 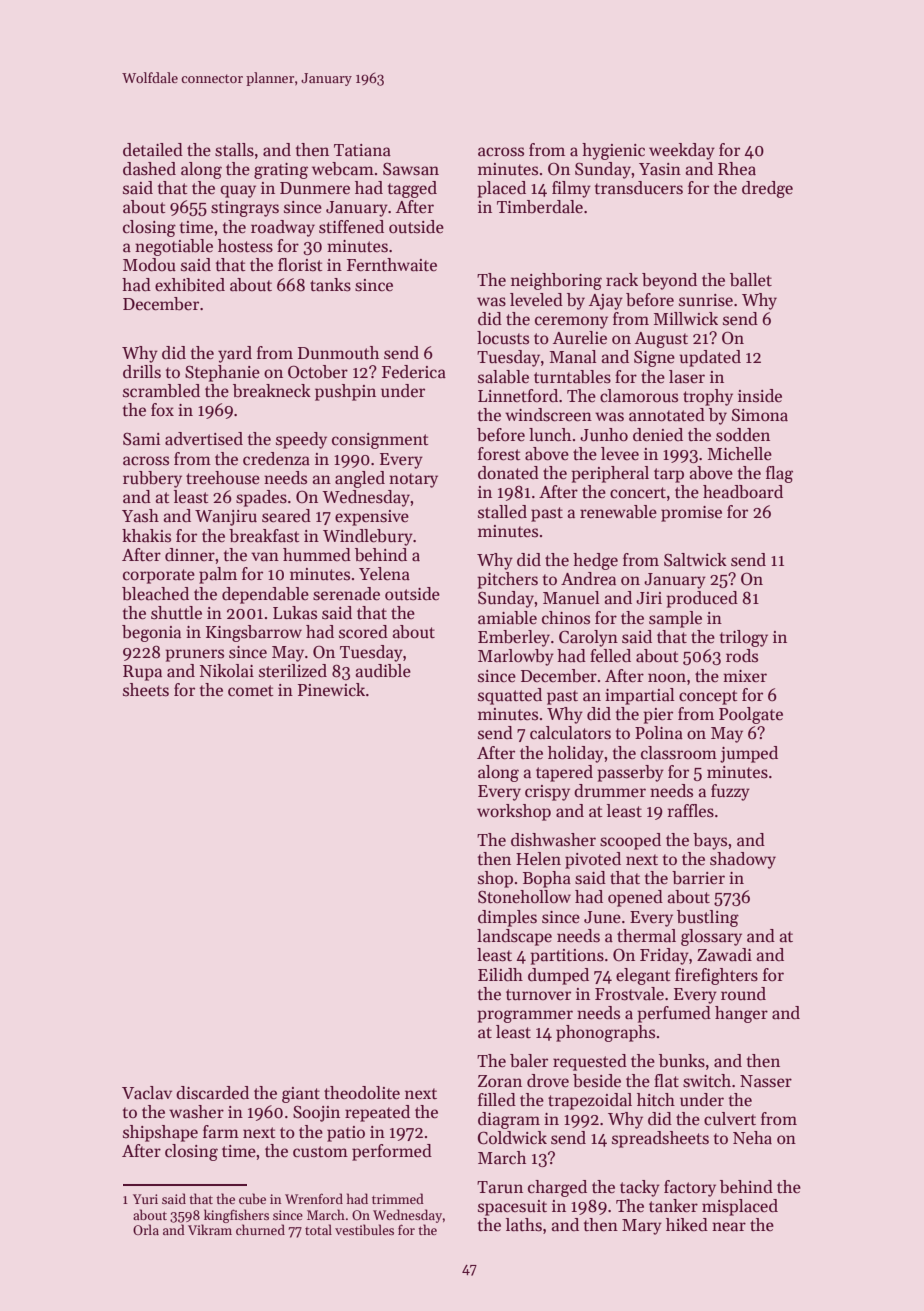 What do you see at coordinates (212, 1093) in the screenshot?
I see `discarded` at bounding box center [212, 1093].
